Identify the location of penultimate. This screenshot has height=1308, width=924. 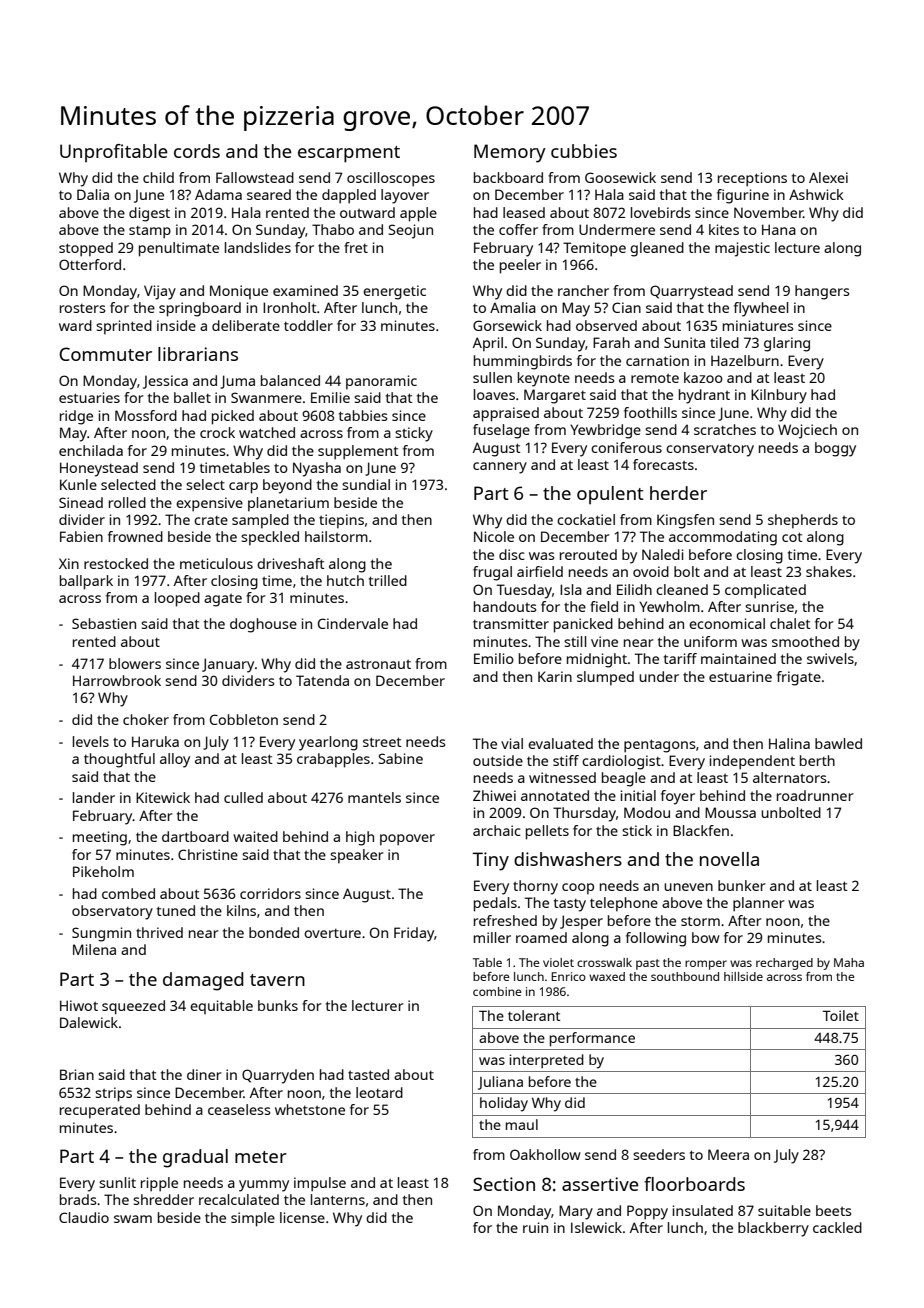
(179, 249).
